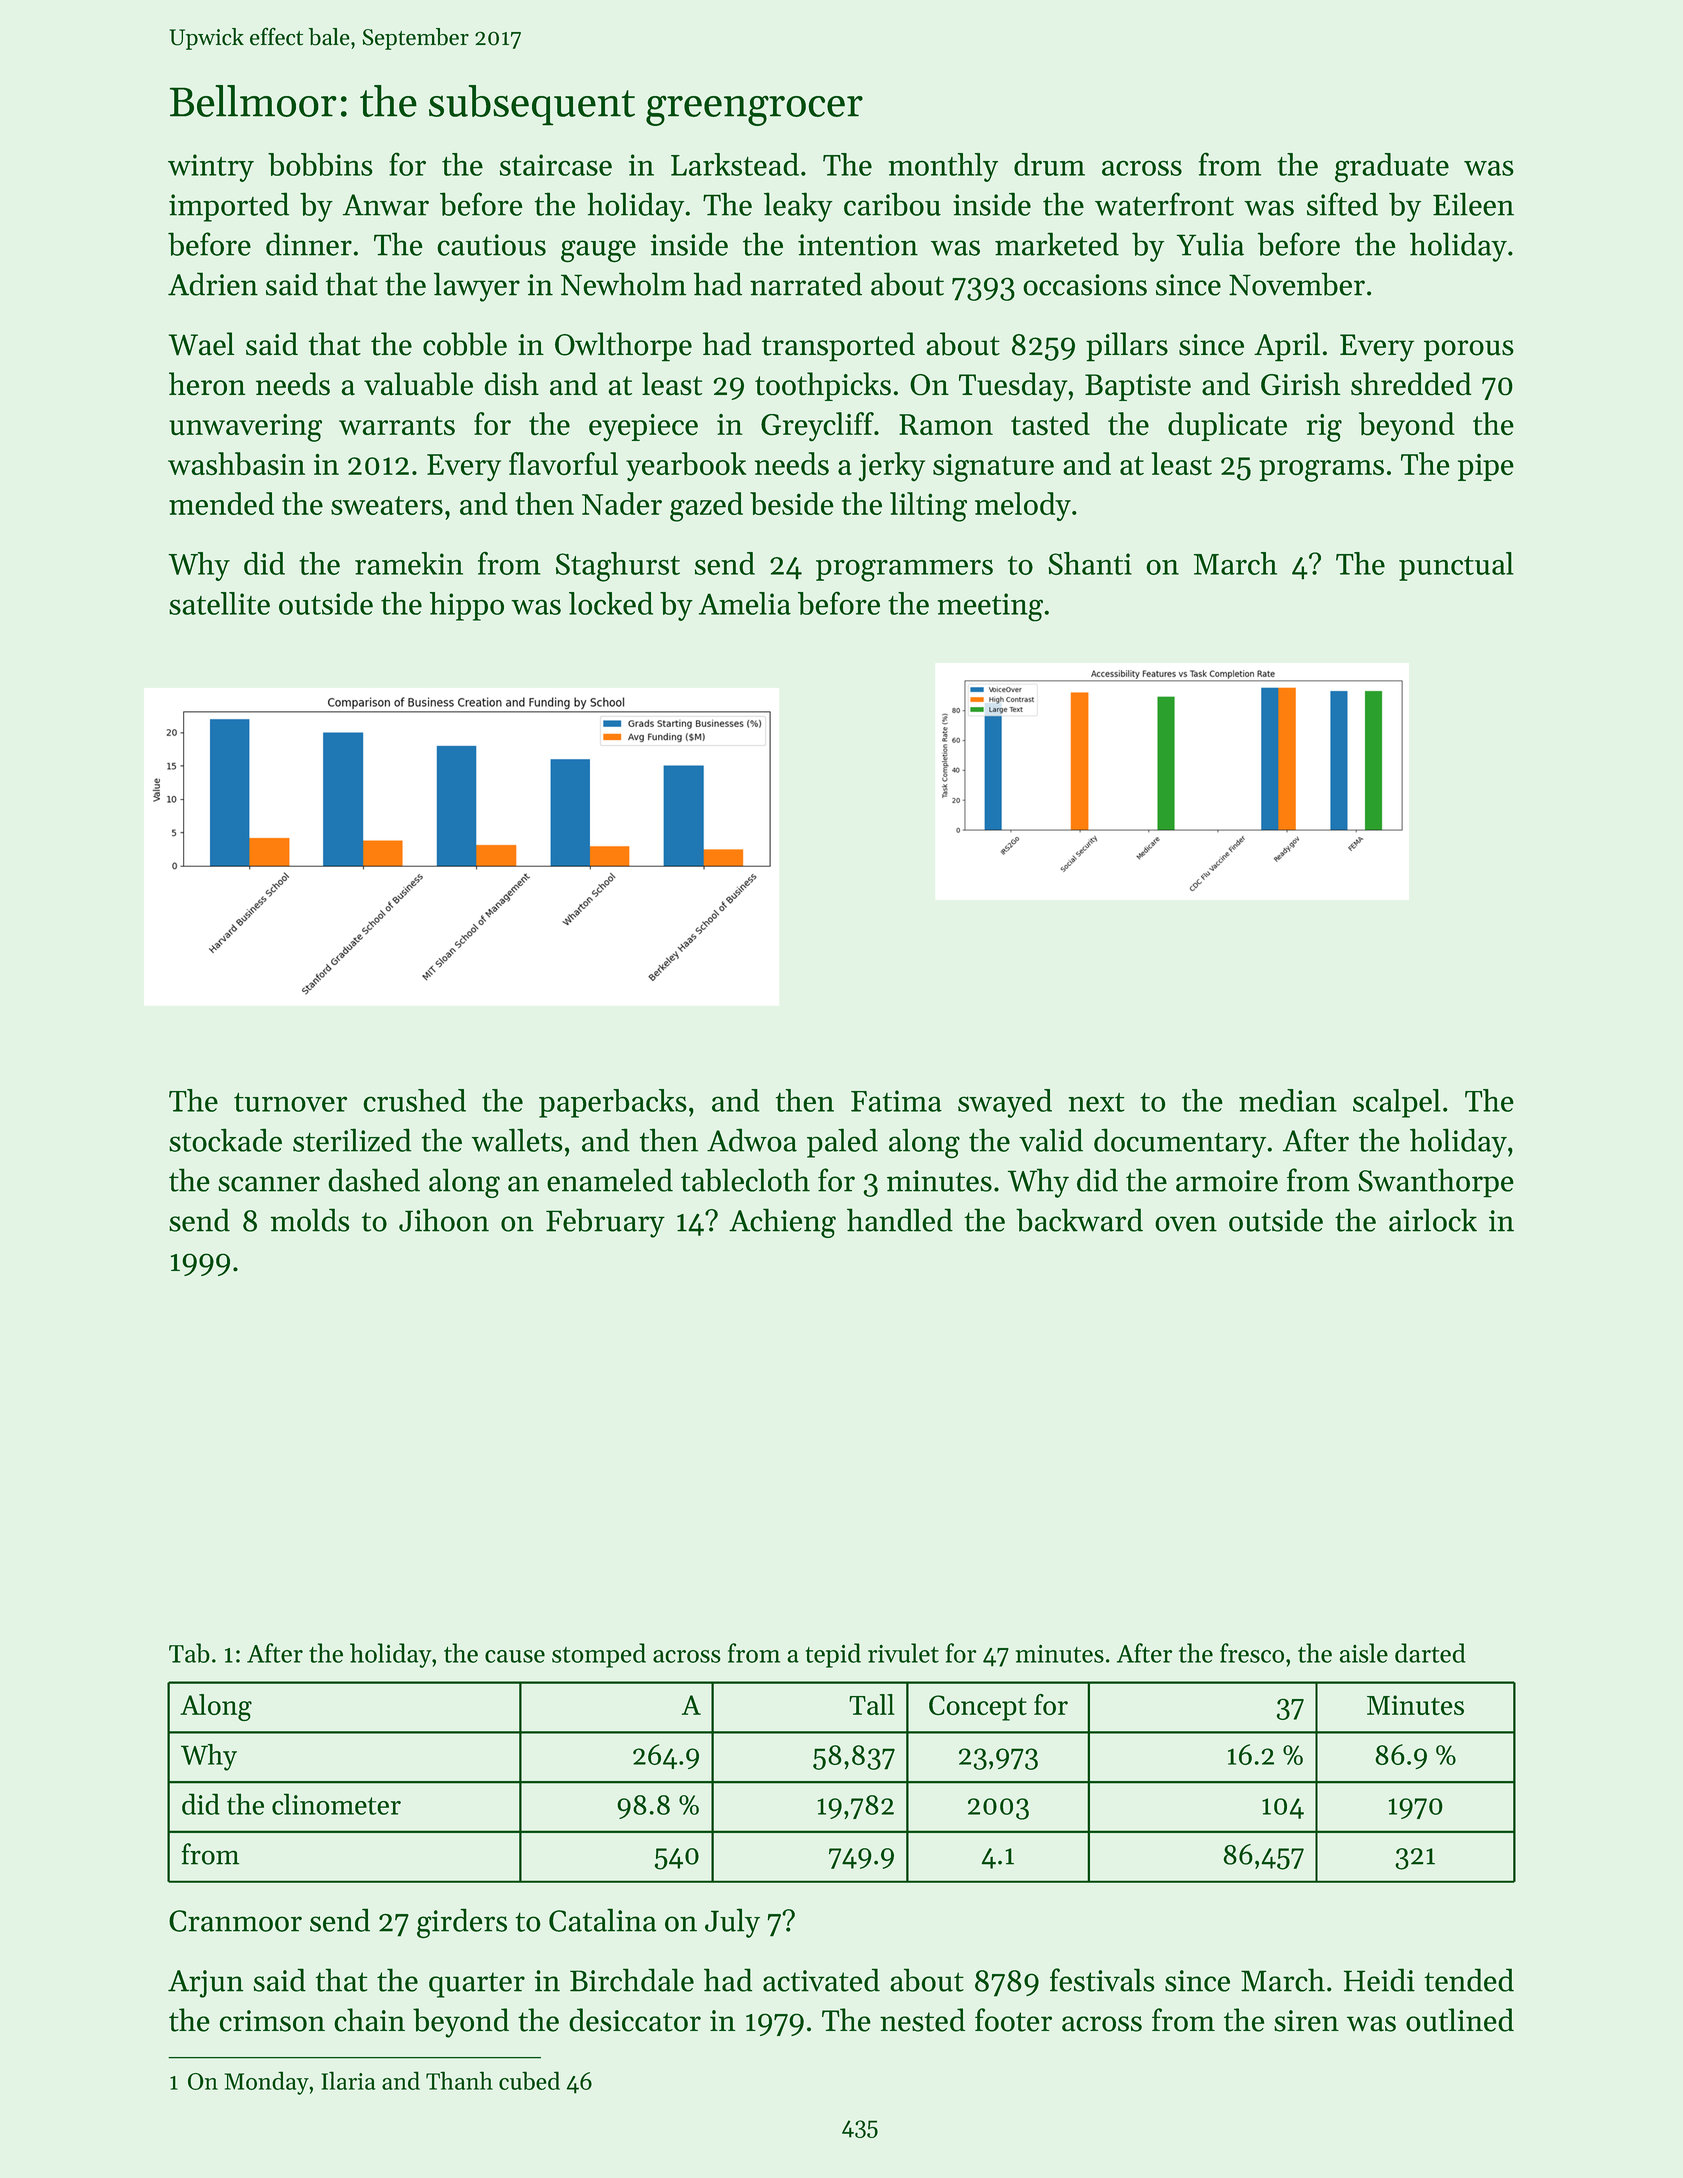 Image resolution: width=1683 pixels, height=2178 pixels. Describe the element at coordinates (467, 606) in the document. I see `hippo` at that location.
